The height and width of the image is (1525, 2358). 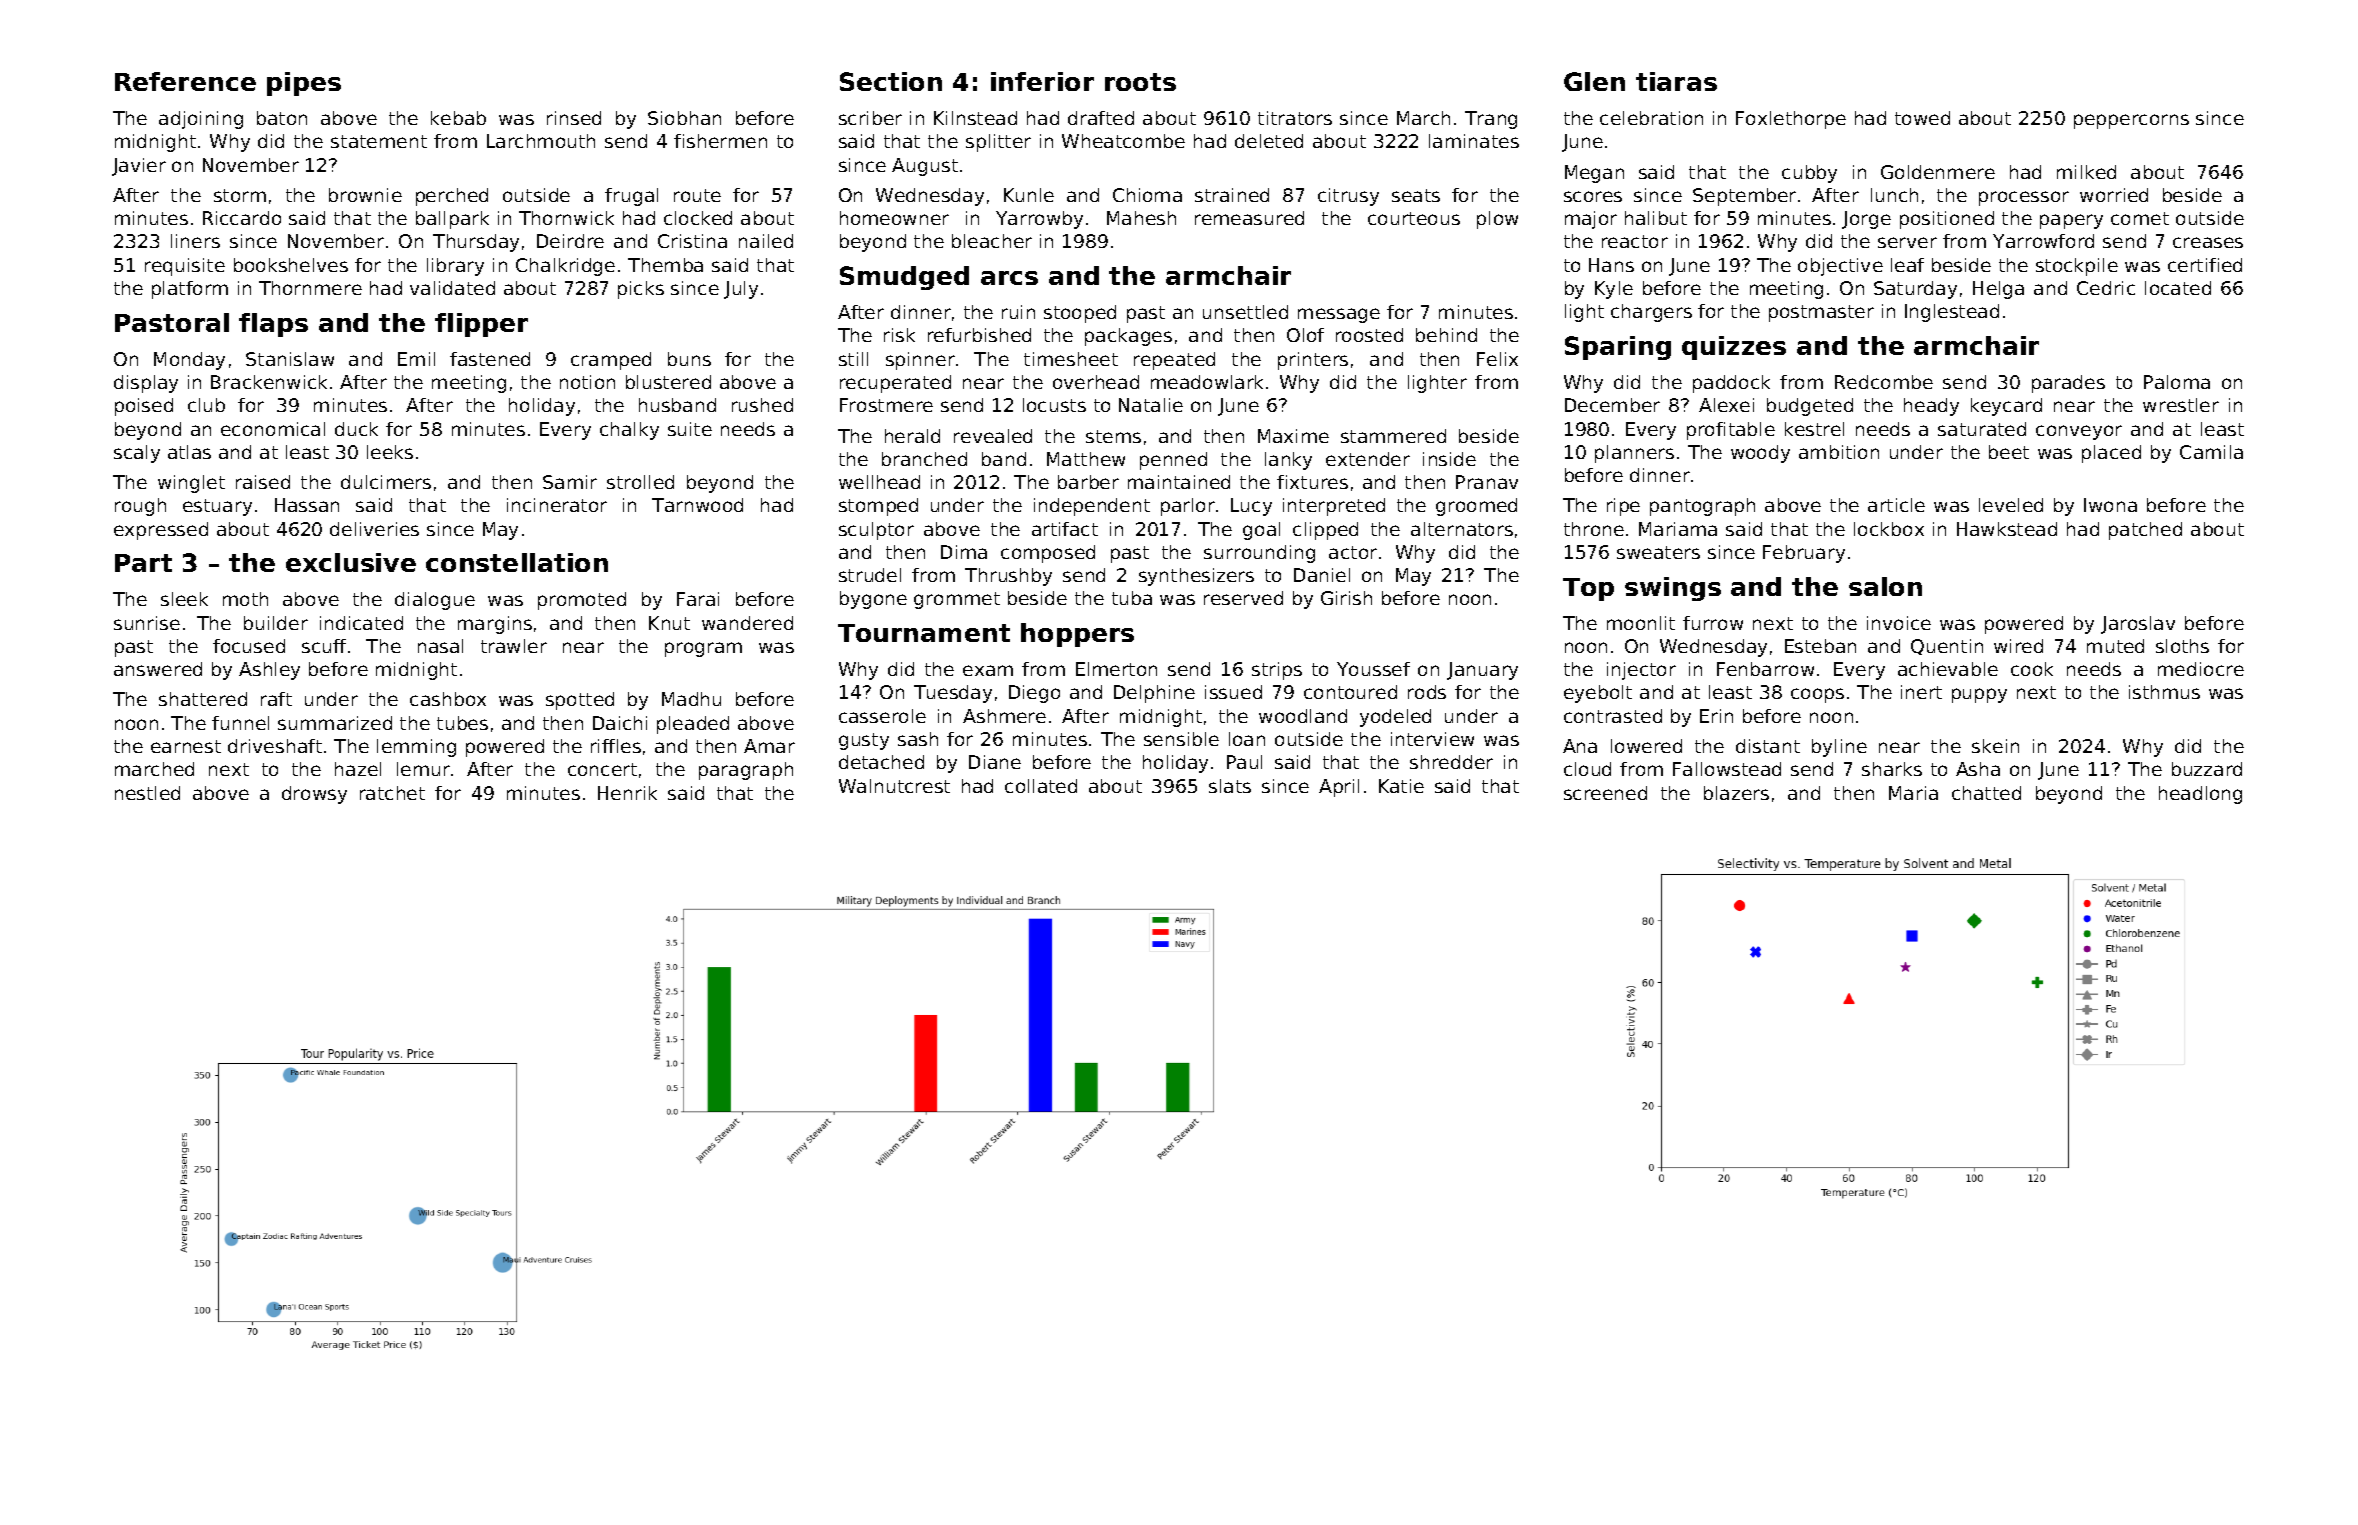 What do you see at coordinates (1676, 81) in the image?
I see `tiaras` at bounding box center [1676, 81].
